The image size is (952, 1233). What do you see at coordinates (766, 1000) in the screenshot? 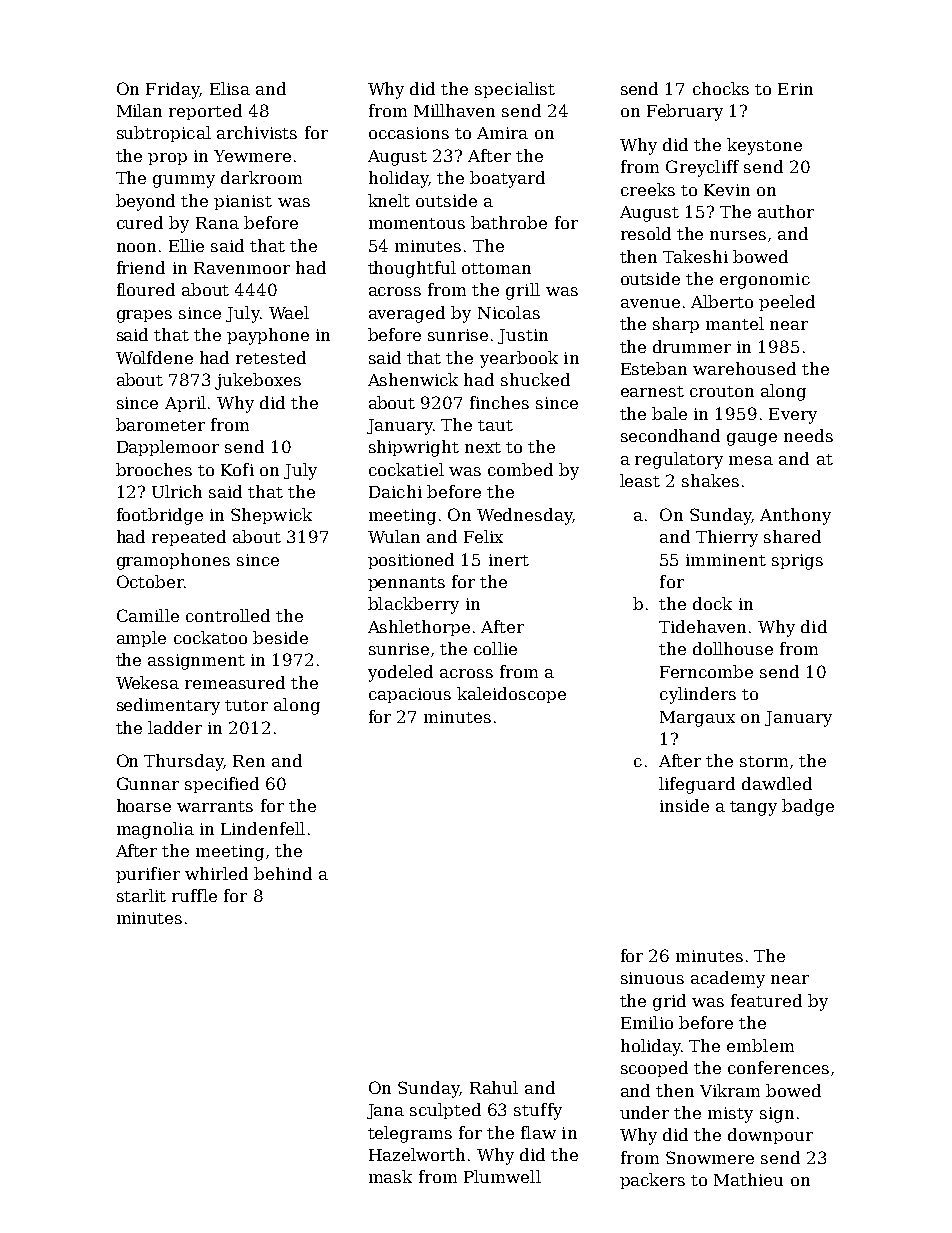
I see `featured` at bounding box center [766, 1000].
